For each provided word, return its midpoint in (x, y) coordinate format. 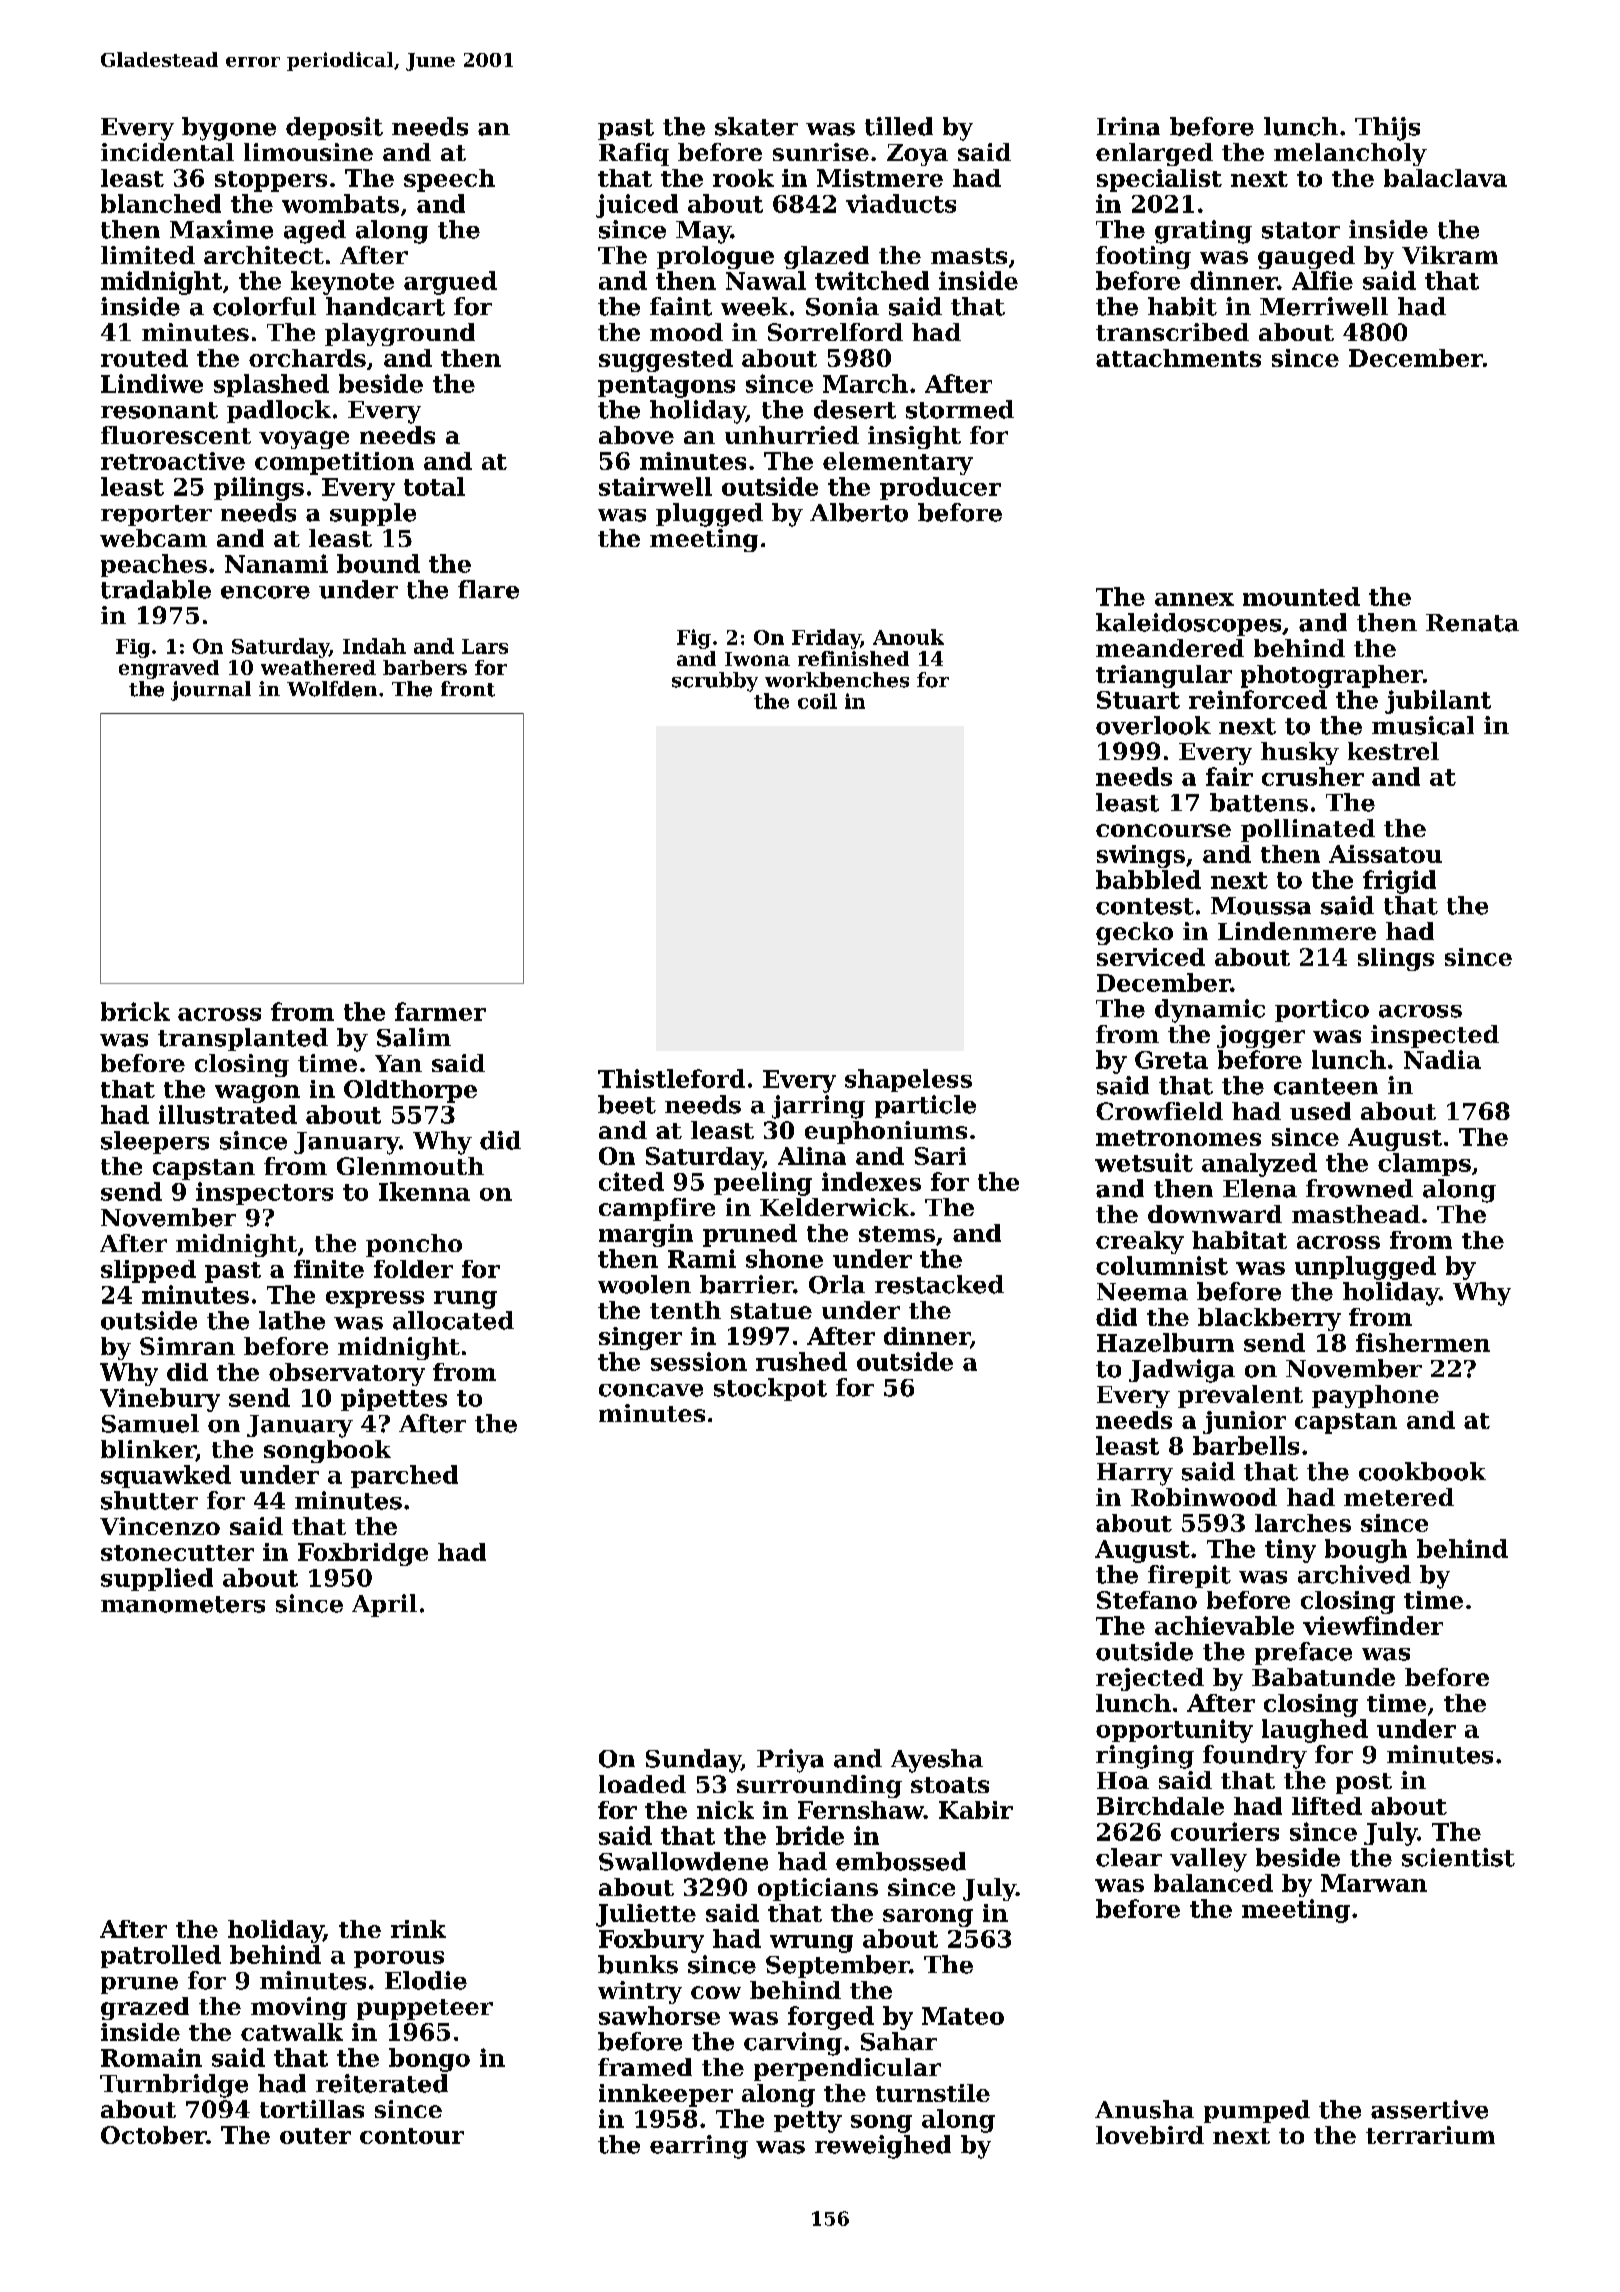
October (153, 2135)
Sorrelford (835, 332)
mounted (1301, 596)
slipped (148, 1271)
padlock (279, 411)
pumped (1257, 2111)
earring (699, 2147)
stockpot (770, 1389)
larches (1303, 1523)
